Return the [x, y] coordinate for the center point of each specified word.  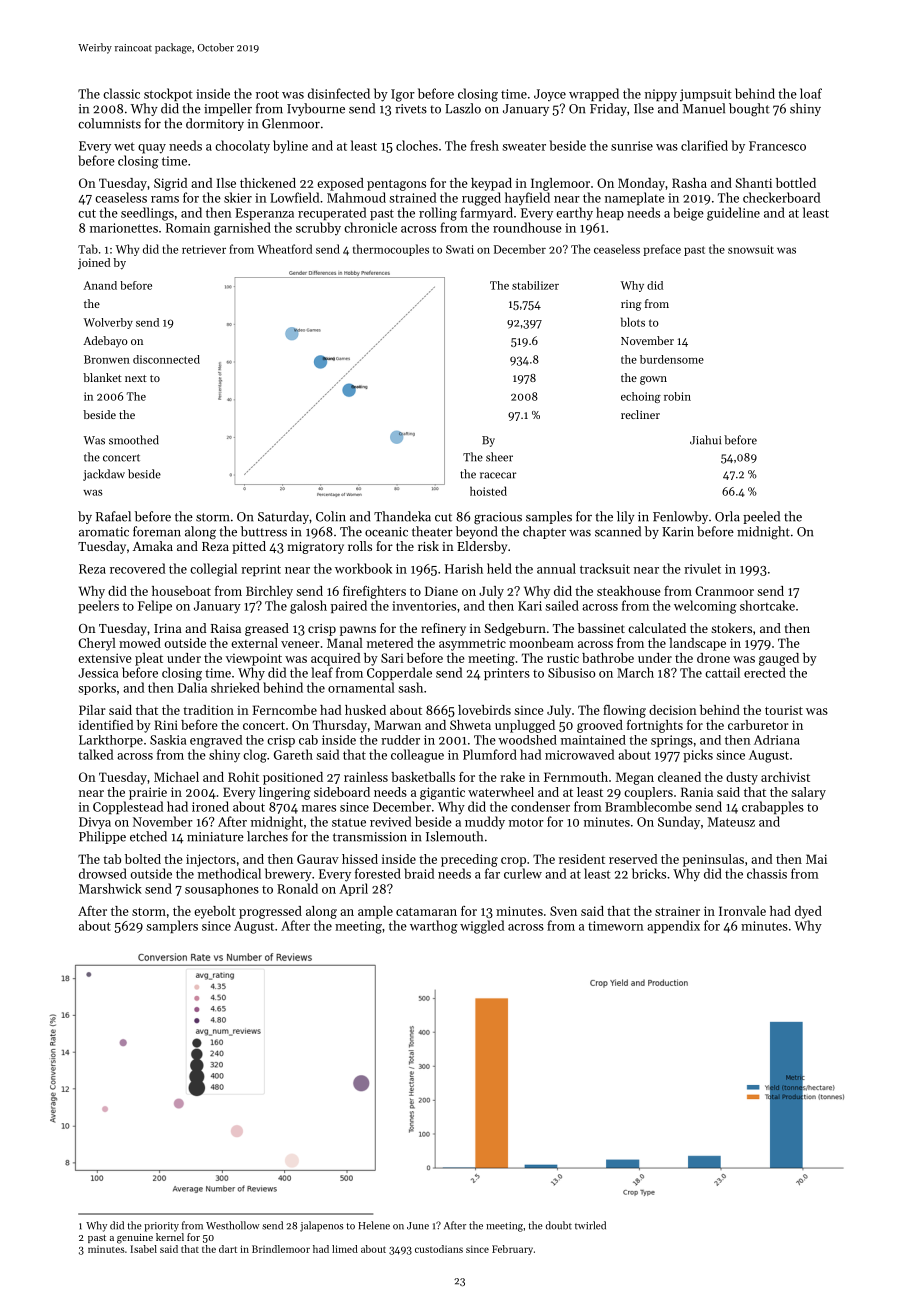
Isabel [143, 1249]
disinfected [339, 93]
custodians [439, 1249]
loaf [811, 93]
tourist [784, 710]
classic [121, 93]
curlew [523, 873]
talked [95, 754]
